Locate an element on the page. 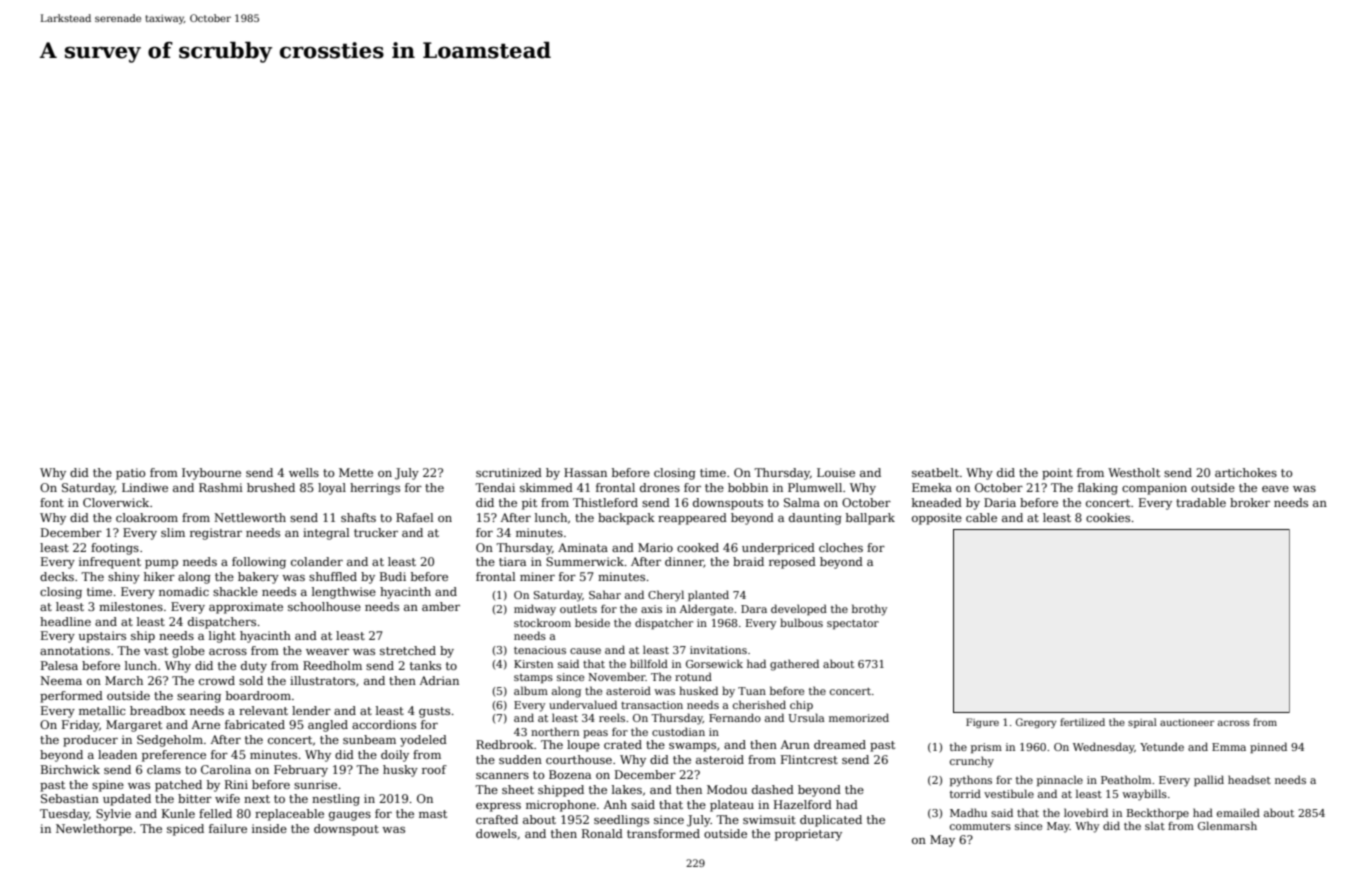 Image resolution: width=1372 pixels, height=887 pixels. Margaret is located at coordinates (134, 726).
